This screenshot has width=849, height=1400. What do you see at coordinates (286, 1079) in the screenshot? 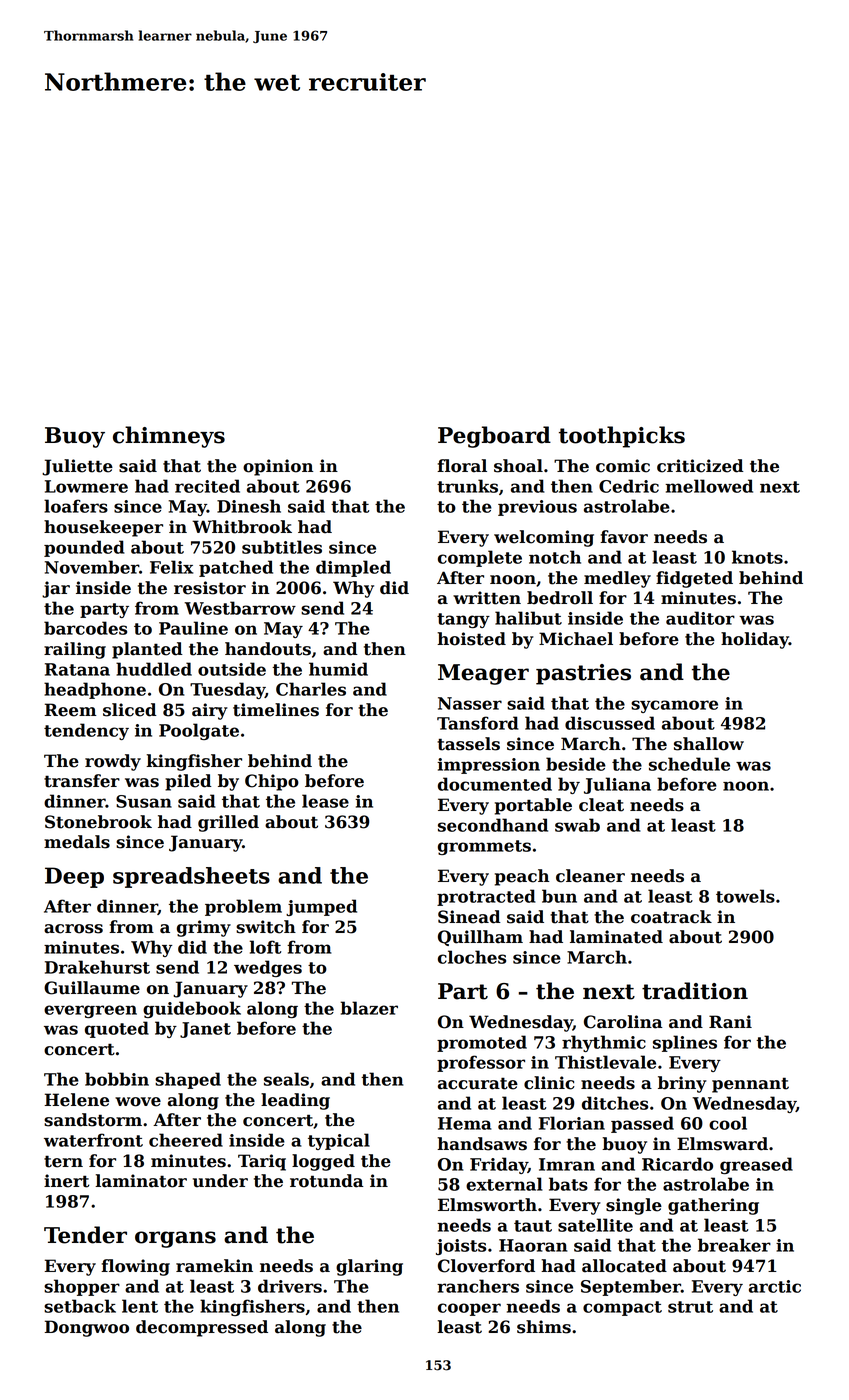
I see `seals` at bounding box center [286, 1079].
